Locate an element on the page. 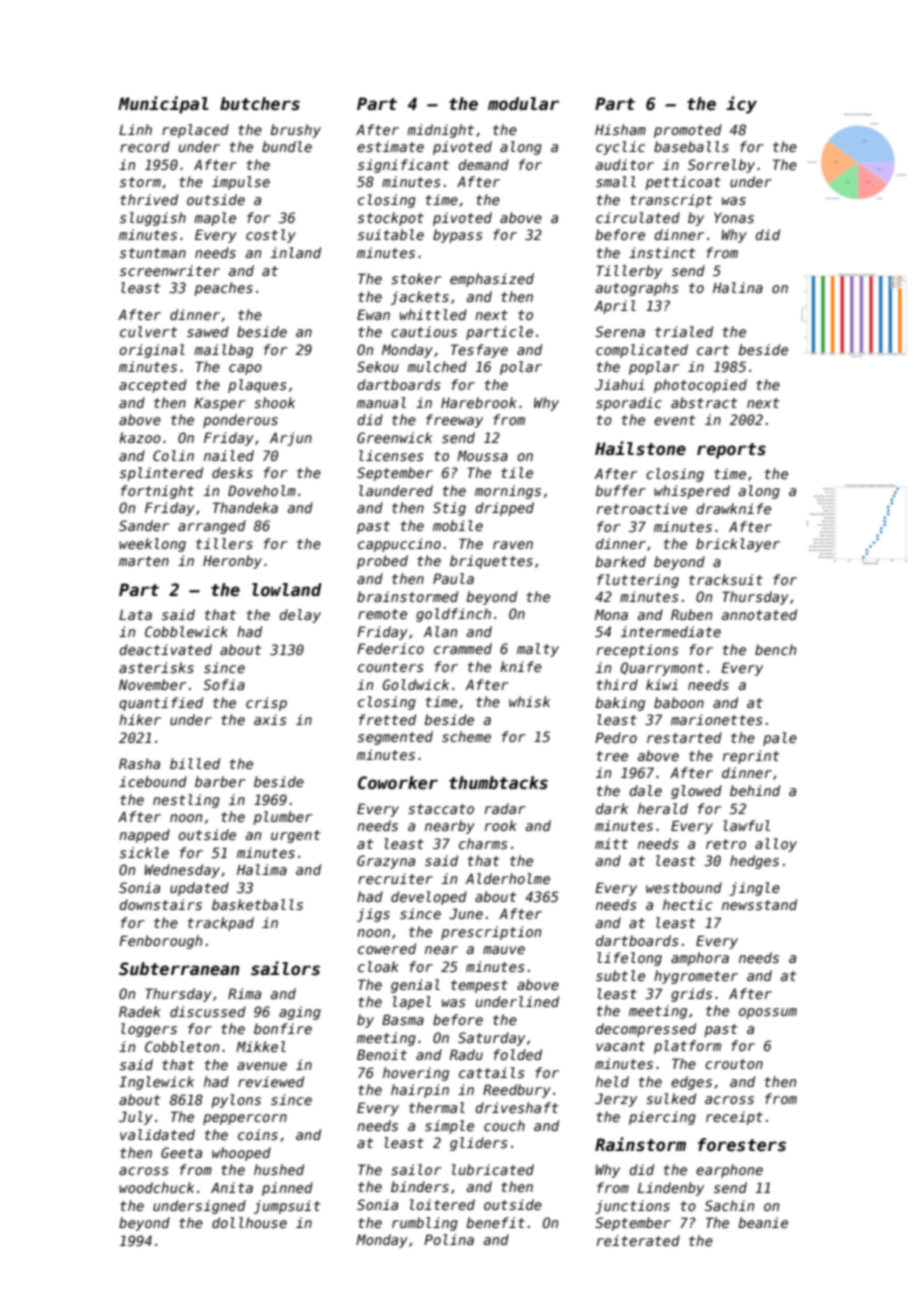 The image size is (924, 1308). Kasper is located at coordinates (219, 404).
